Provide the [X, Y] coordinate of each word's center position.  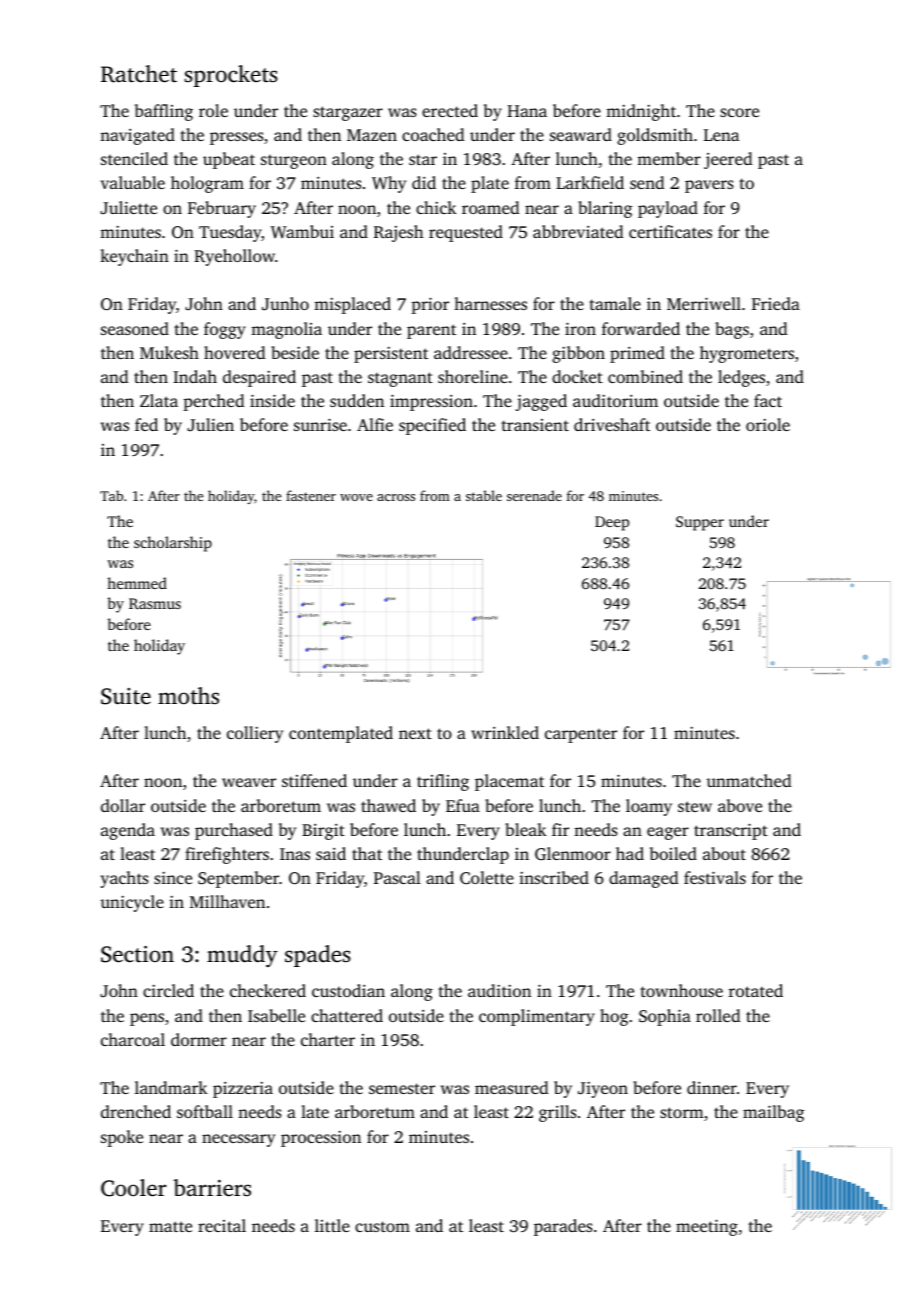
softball [205, 1111]
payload [668, 209]
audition [499, 990]
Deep [612, 523]
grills [558, 1113]
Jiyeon [603, 1090]
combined [645, 376]
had [630, 853]
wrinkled [505, 732]
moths [188, 695]
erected [450, 110]
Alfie [375, 424]
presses [237, 138]
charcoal [133, 1039]
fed [146, 424]
